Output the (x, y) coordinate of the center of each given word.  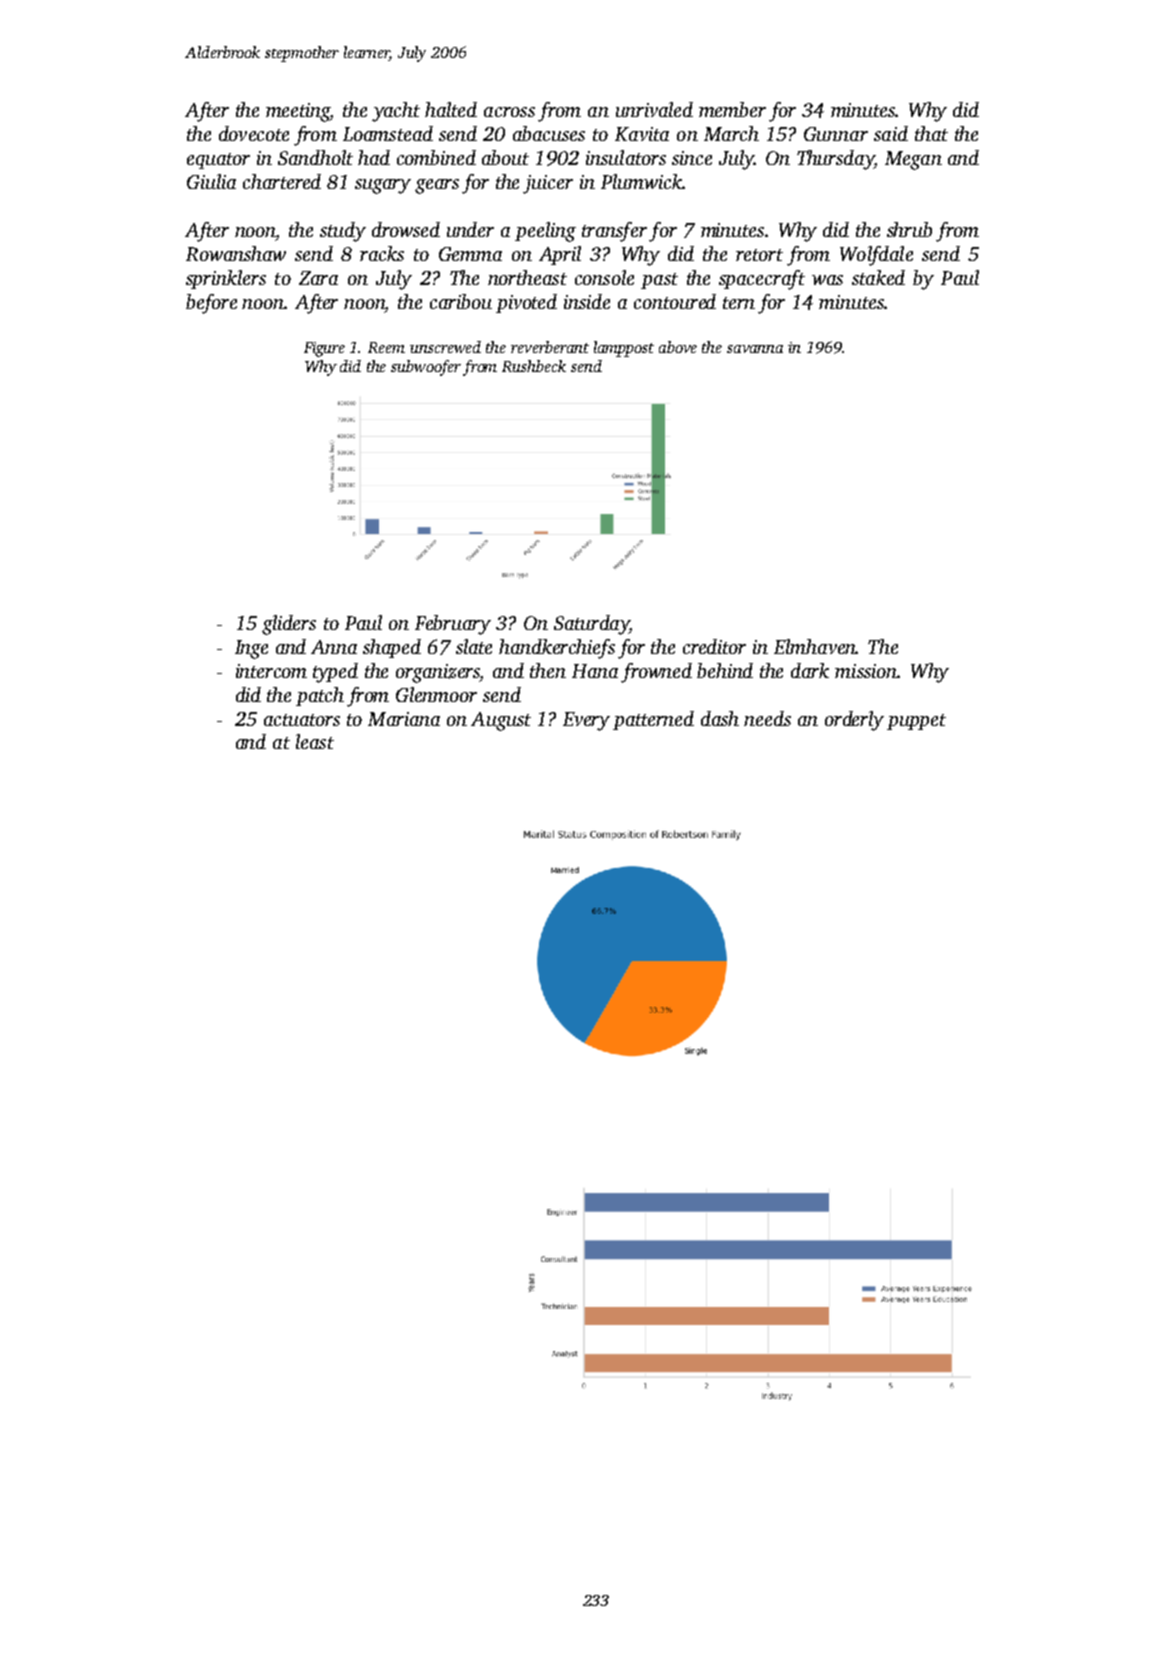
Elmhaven (815, 646)
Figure (324, 349)
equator (218, 161)
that (931, 133)
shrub (909, 229)
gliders (289, 625)
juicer (548, 184)
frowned (656, 673)
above (678, 347)
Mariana (404, 719)
